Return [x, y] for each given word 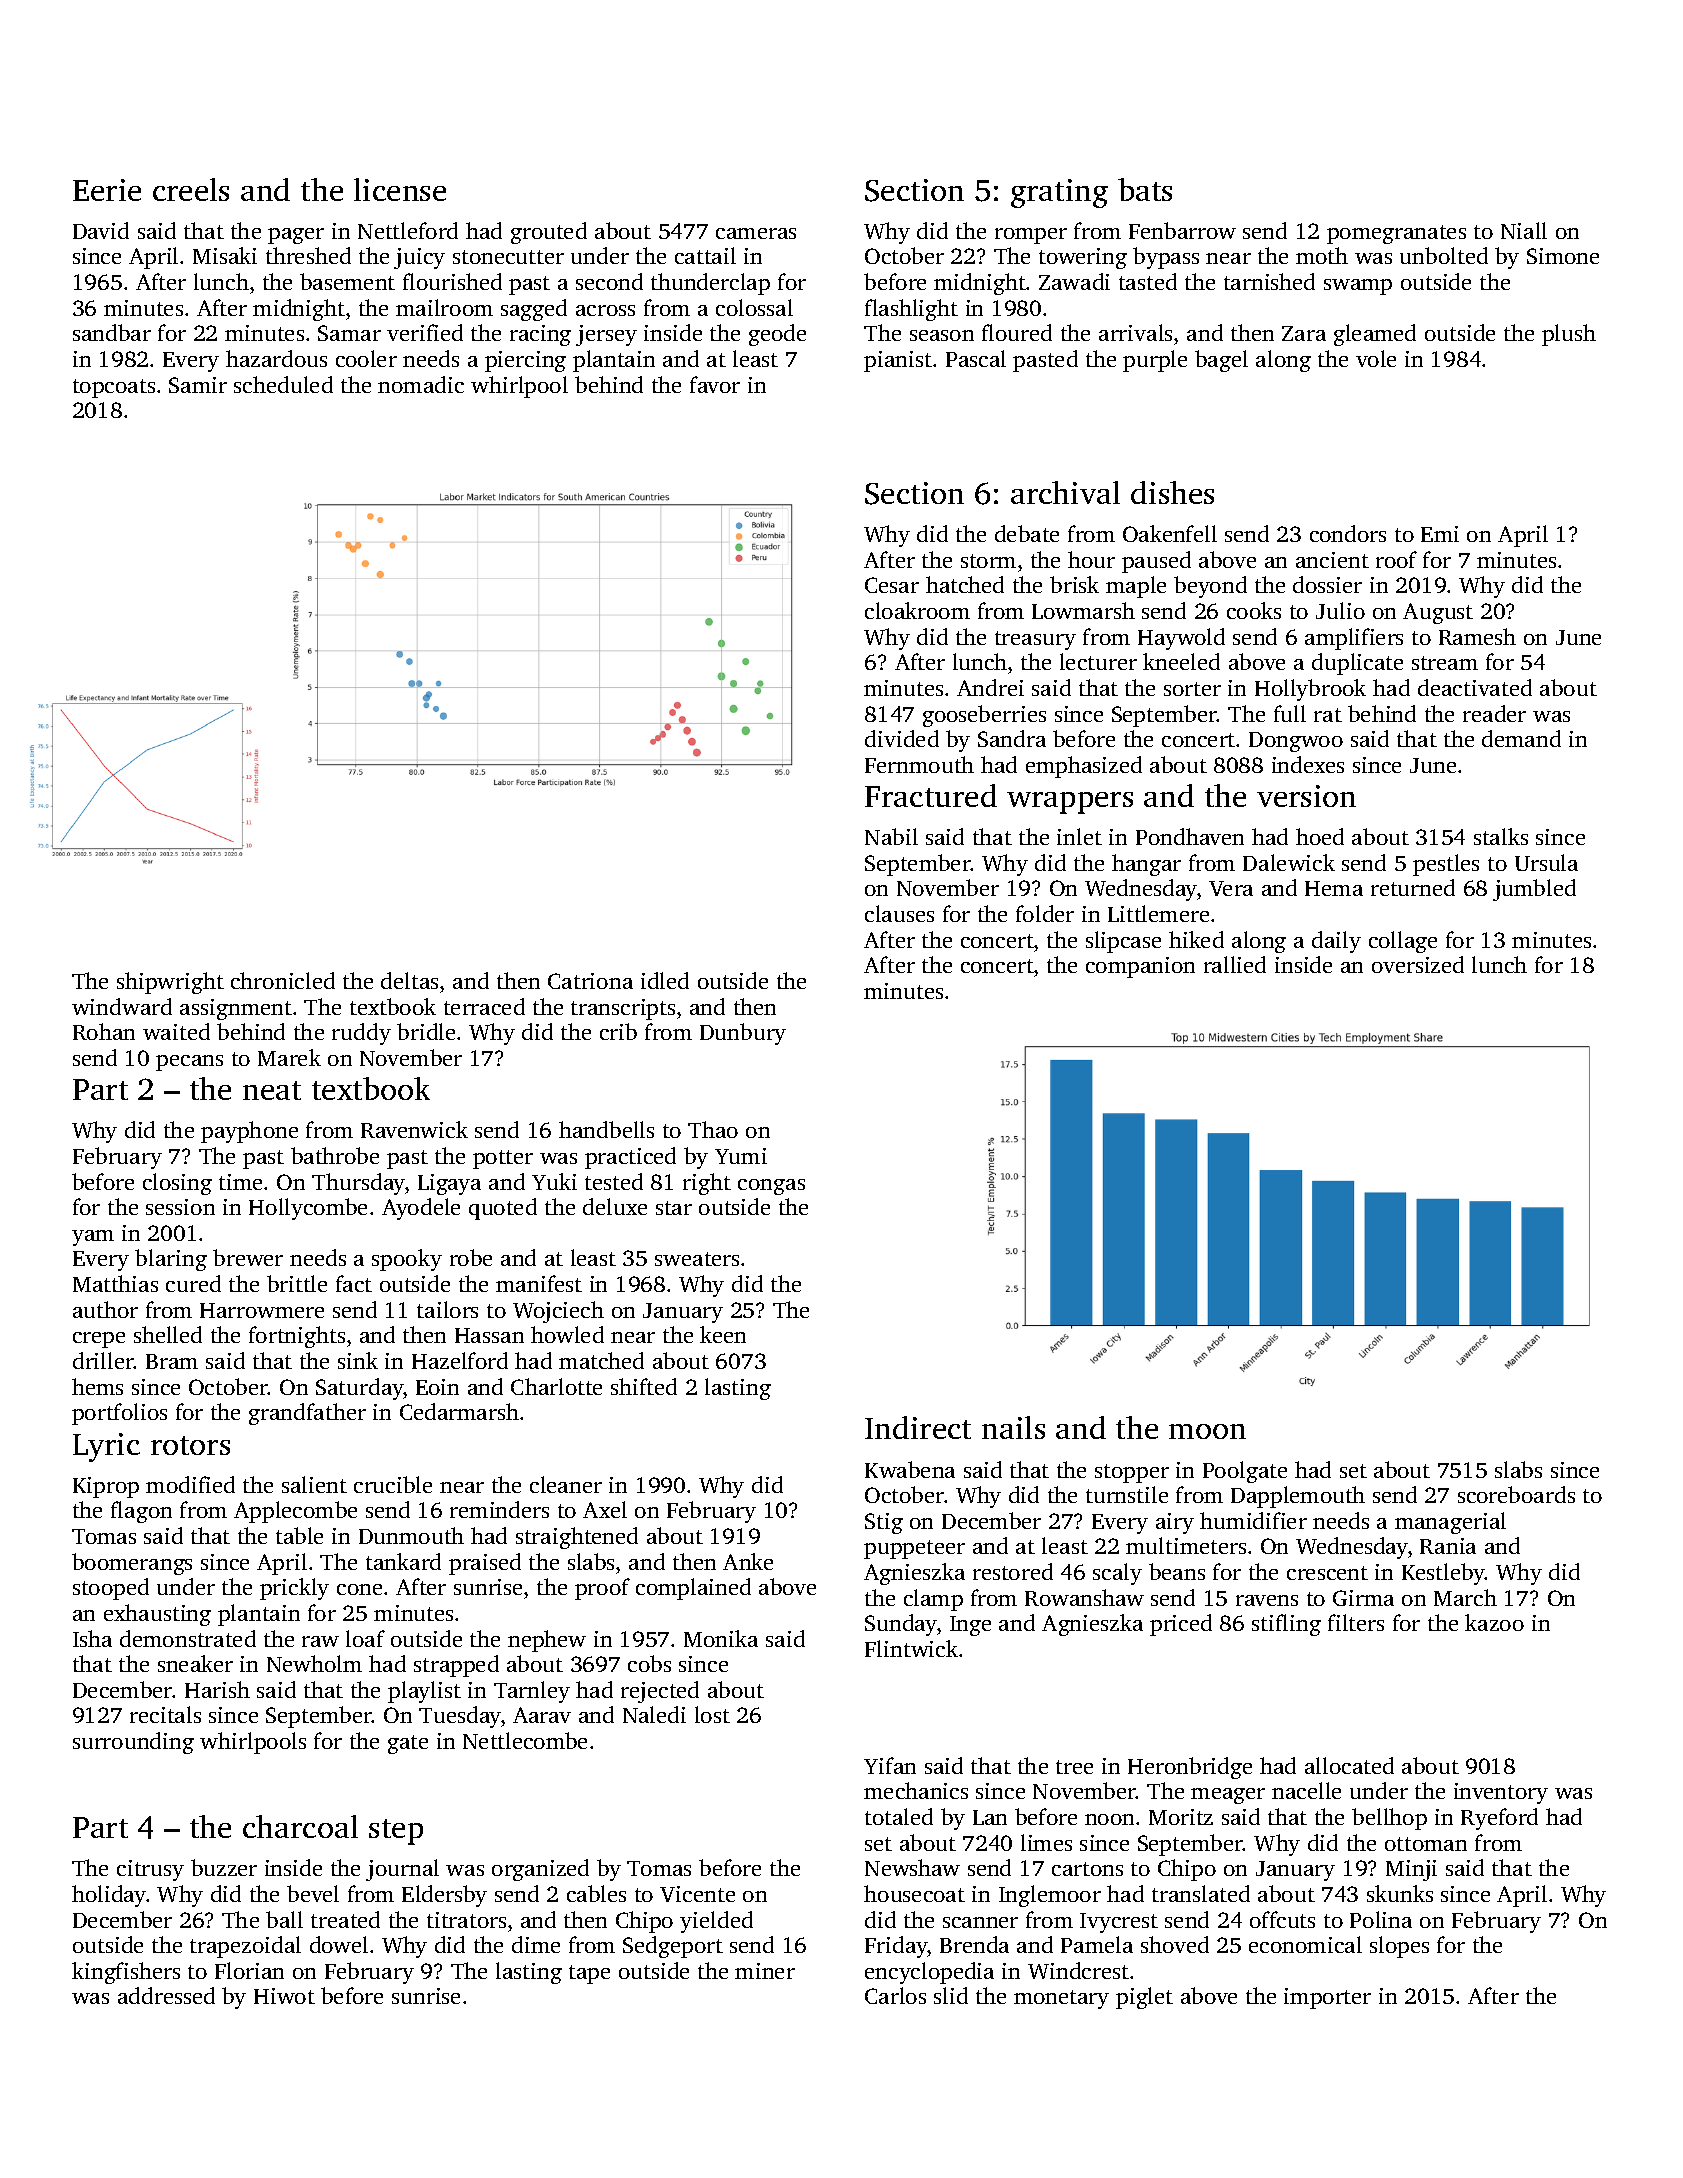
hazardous [276, 358]
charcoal [300, 1826]
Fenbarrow [1182, 230]
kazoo [1494, 1622]
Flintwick [911, 1648]
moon [1207, 1431]
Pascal [976, 358]
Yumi [741, 1156]
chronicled [283, 980]
